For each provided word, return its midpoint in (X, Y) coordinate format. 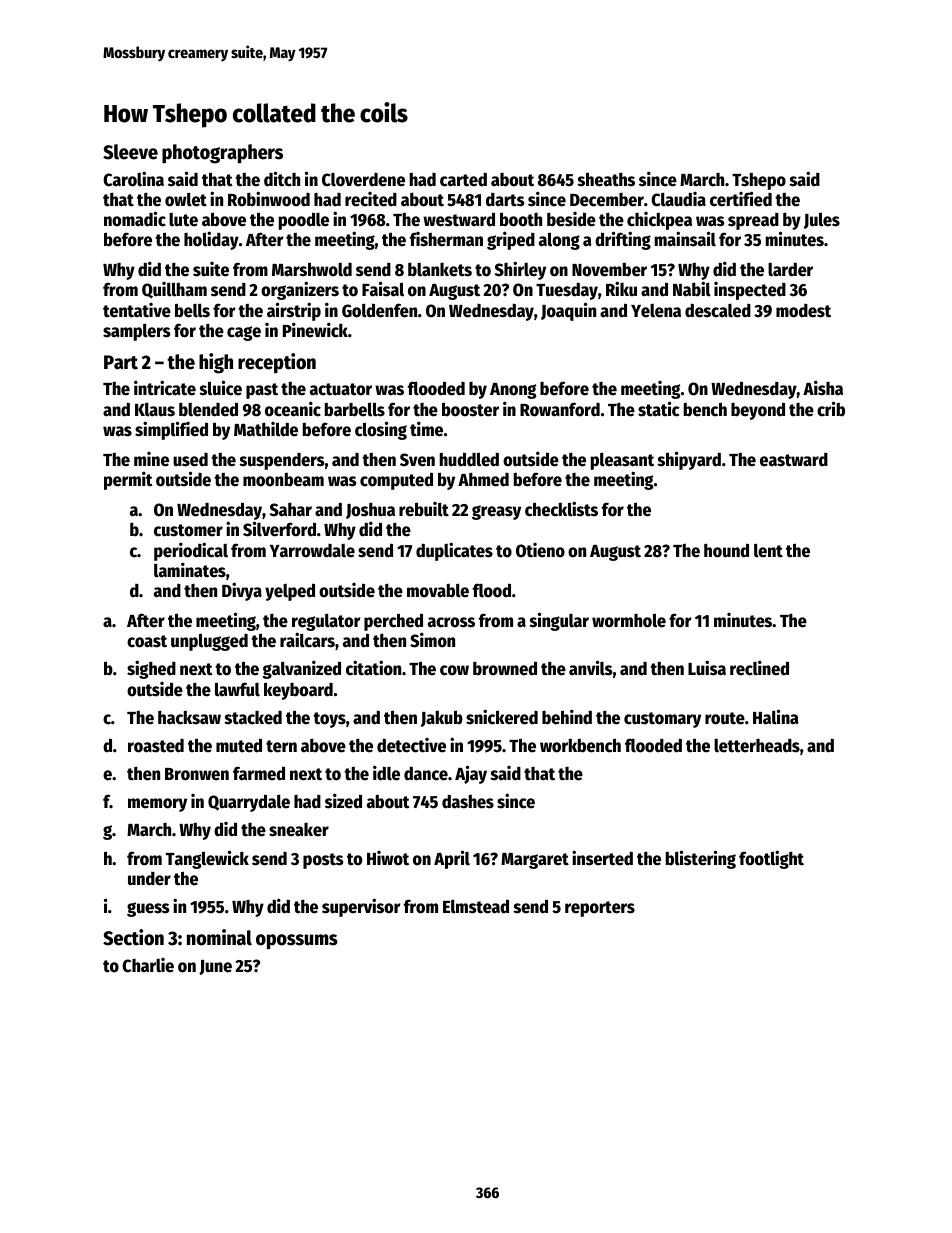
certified (741, 199)
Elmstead (476, 906)
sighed (151, 669)
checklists (561, 509)
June (215, 967)
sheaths (606, 179)
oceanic (293, 409)
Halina (776, 717)
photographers (222, 154)
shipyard (689, 460)
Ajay (471, 774)
